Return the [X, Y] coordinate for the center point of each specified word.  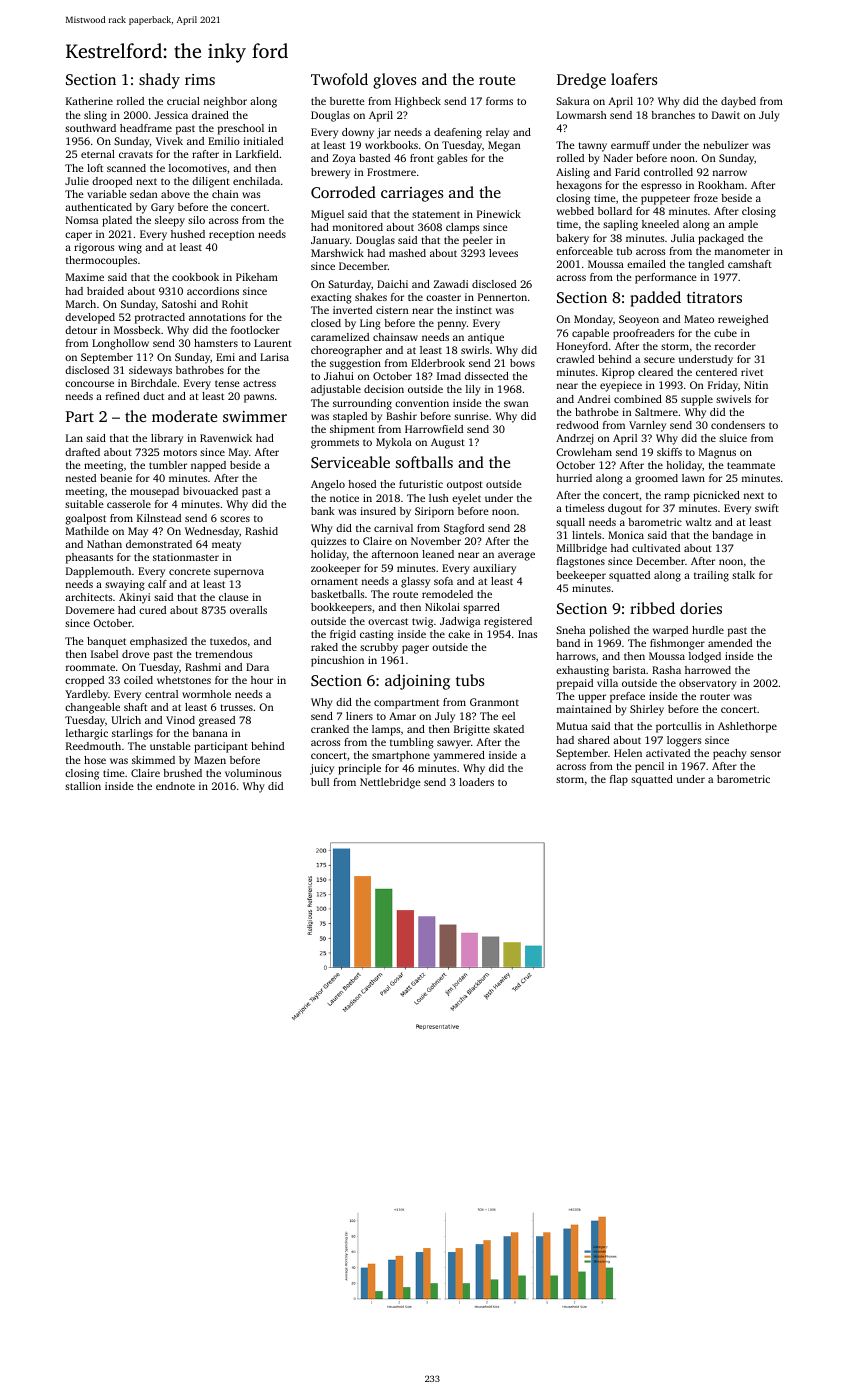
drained [210, 115]
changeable [92, 708]
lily [473, 390]
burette [347, 101]
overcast [388, 621]
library [167, 439]
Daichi [392, 284]
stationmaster [186, 557]
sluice [733, 438]
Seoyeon [639, 320]
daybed [738, 102]
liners [359, 716]
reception [232, 235]
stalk [743, 575]
